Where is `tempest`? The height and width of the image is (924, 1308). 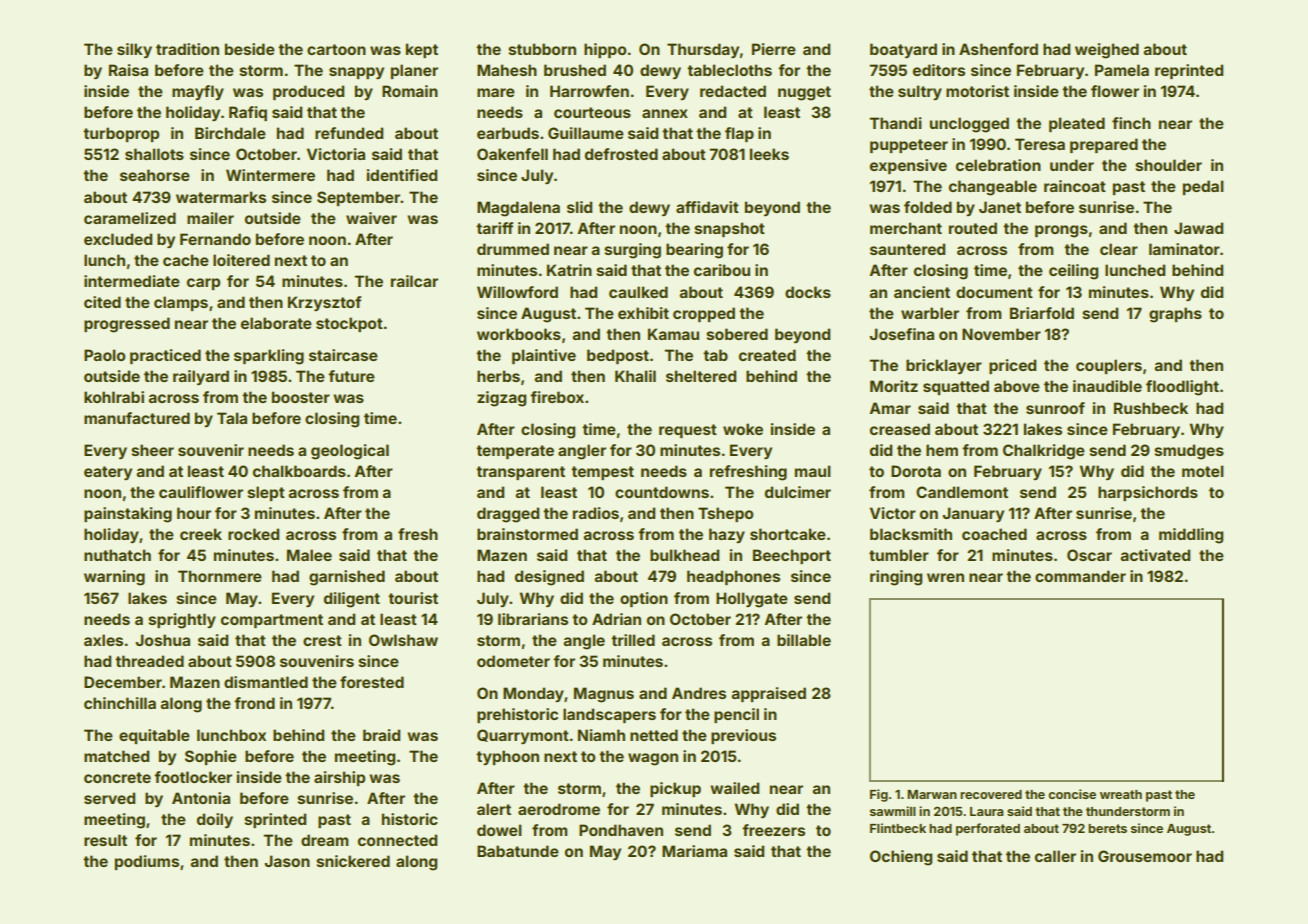 tempest is located at coordinates (602, 473).
